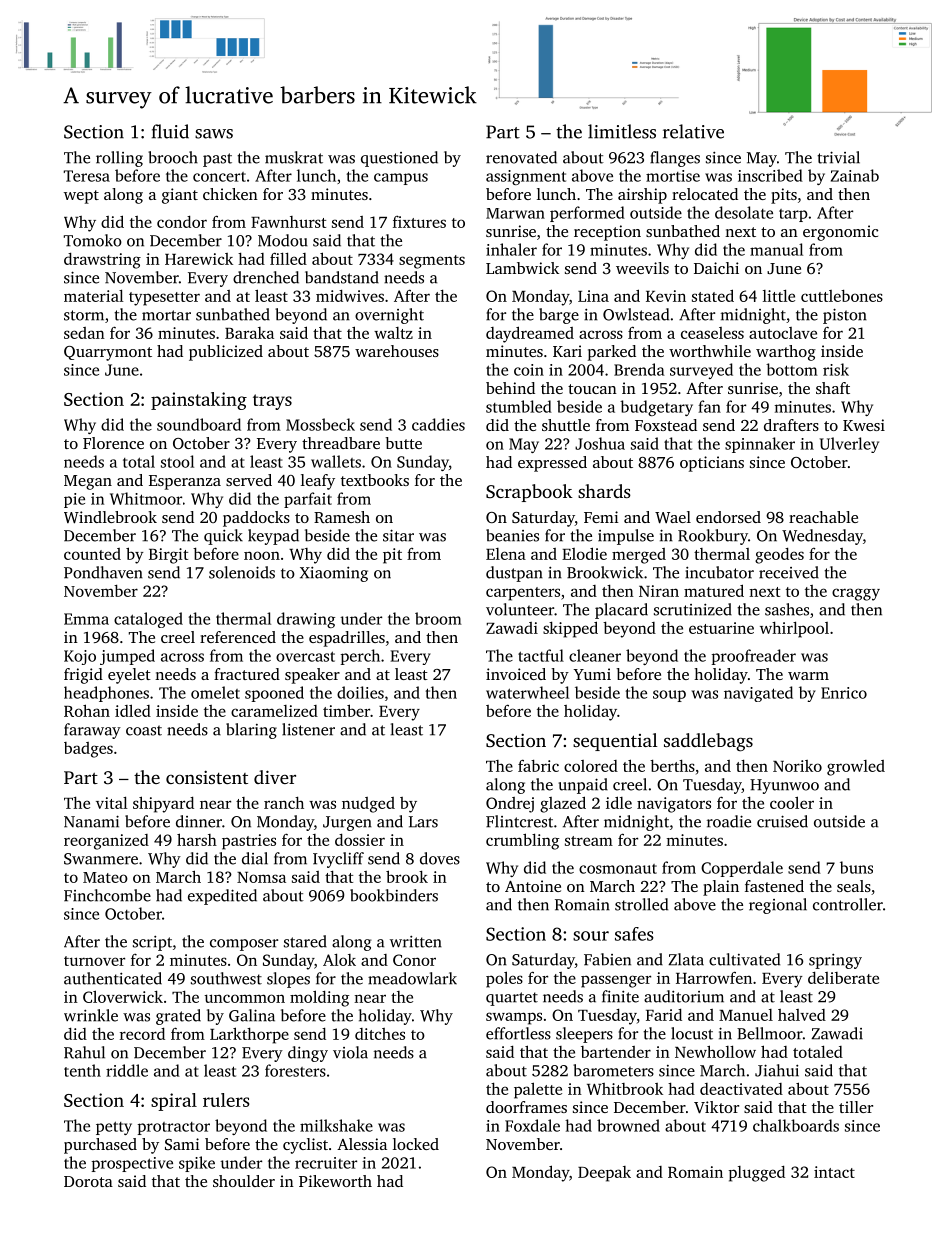 The image size is (952, 1233). Describe the element at coordinates (783, 333) in the document. I see `autoclave` at that location.
